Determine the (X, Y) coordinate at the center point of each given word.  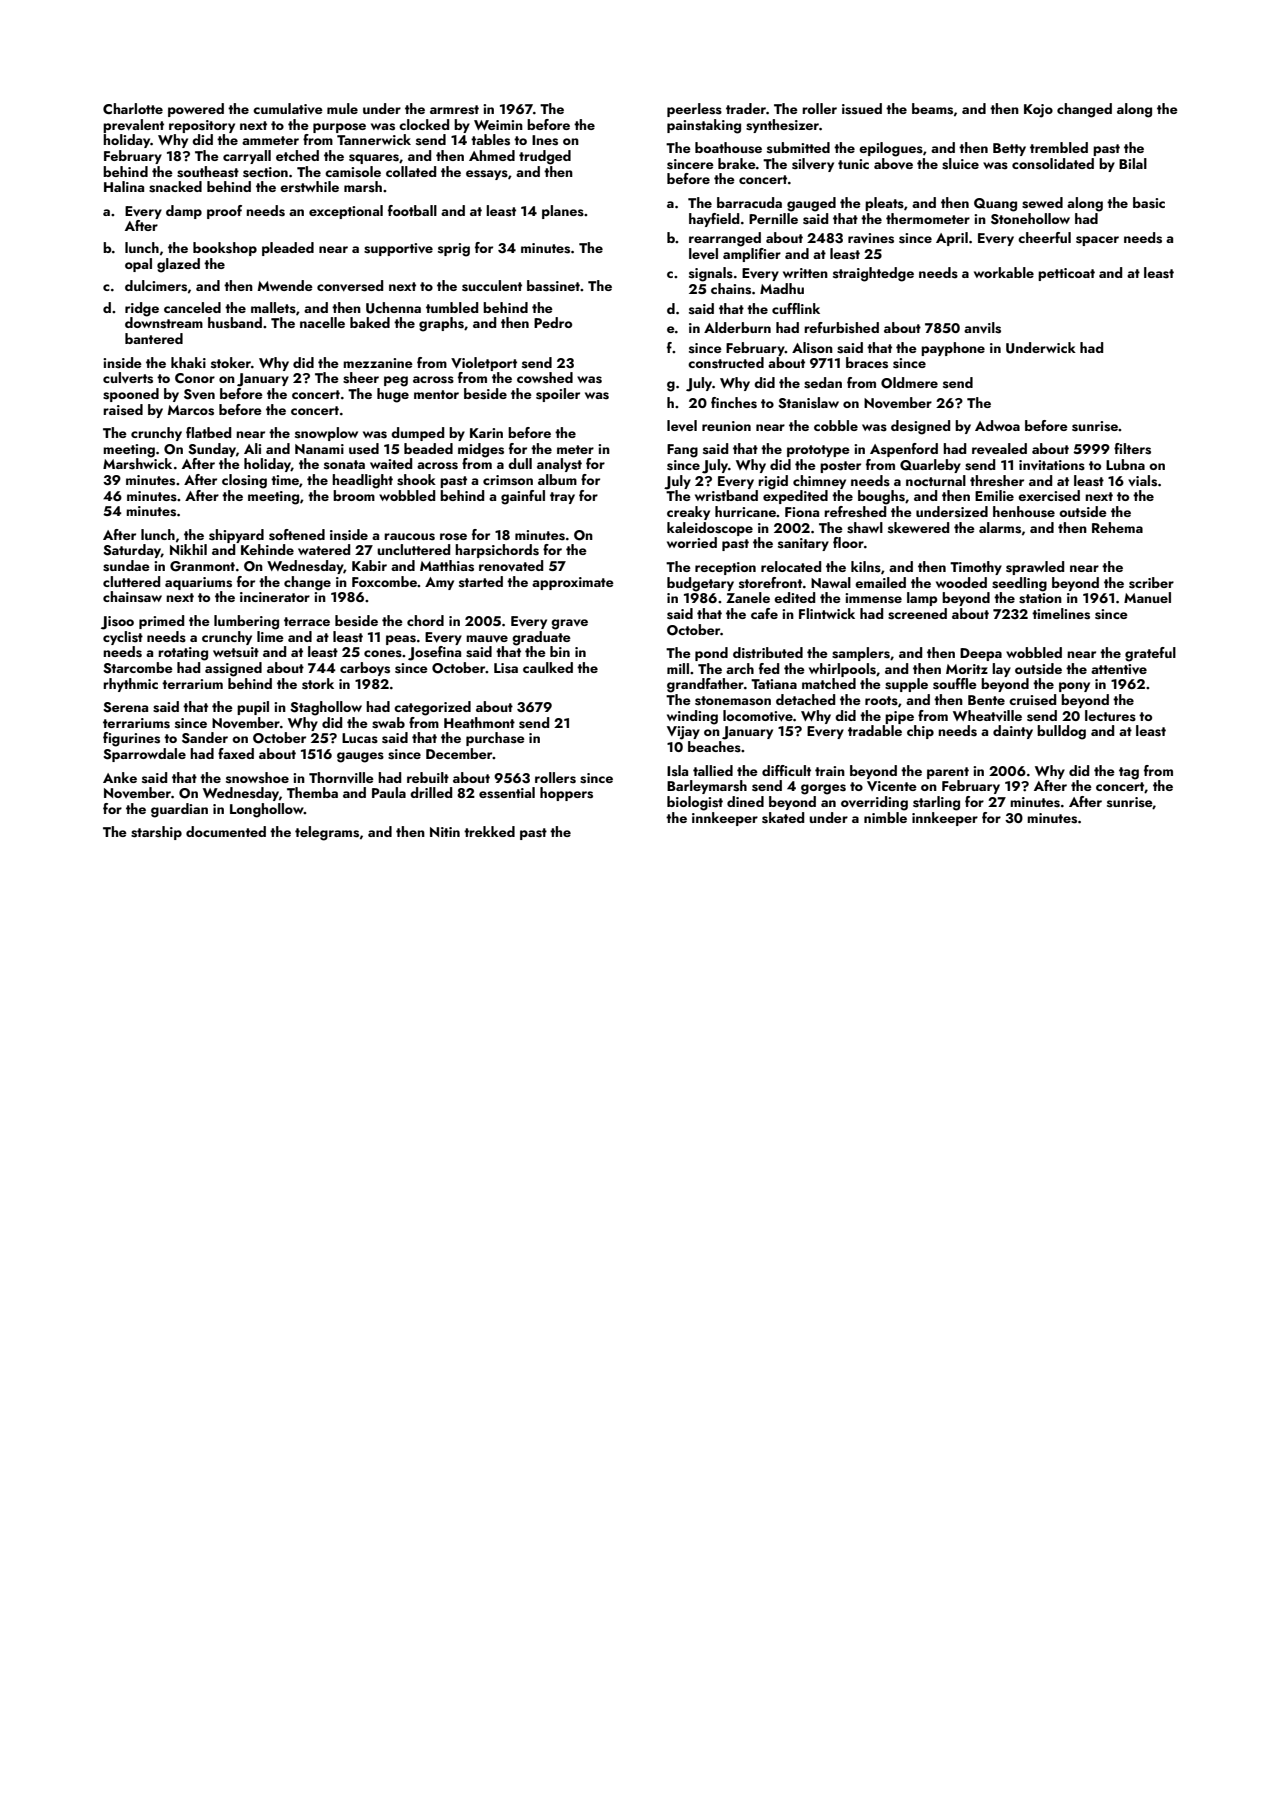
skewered (918, 528)
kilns (866, 567)
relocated (791, 566)
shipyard (236, 536)
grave (569, 624)
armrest (454, 110)
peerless (694, 110)
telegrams (327, 833)
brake (737, 163)
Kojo (1038, 111)
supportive (398, 249)
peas (401, 640)
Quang (995, 205)
